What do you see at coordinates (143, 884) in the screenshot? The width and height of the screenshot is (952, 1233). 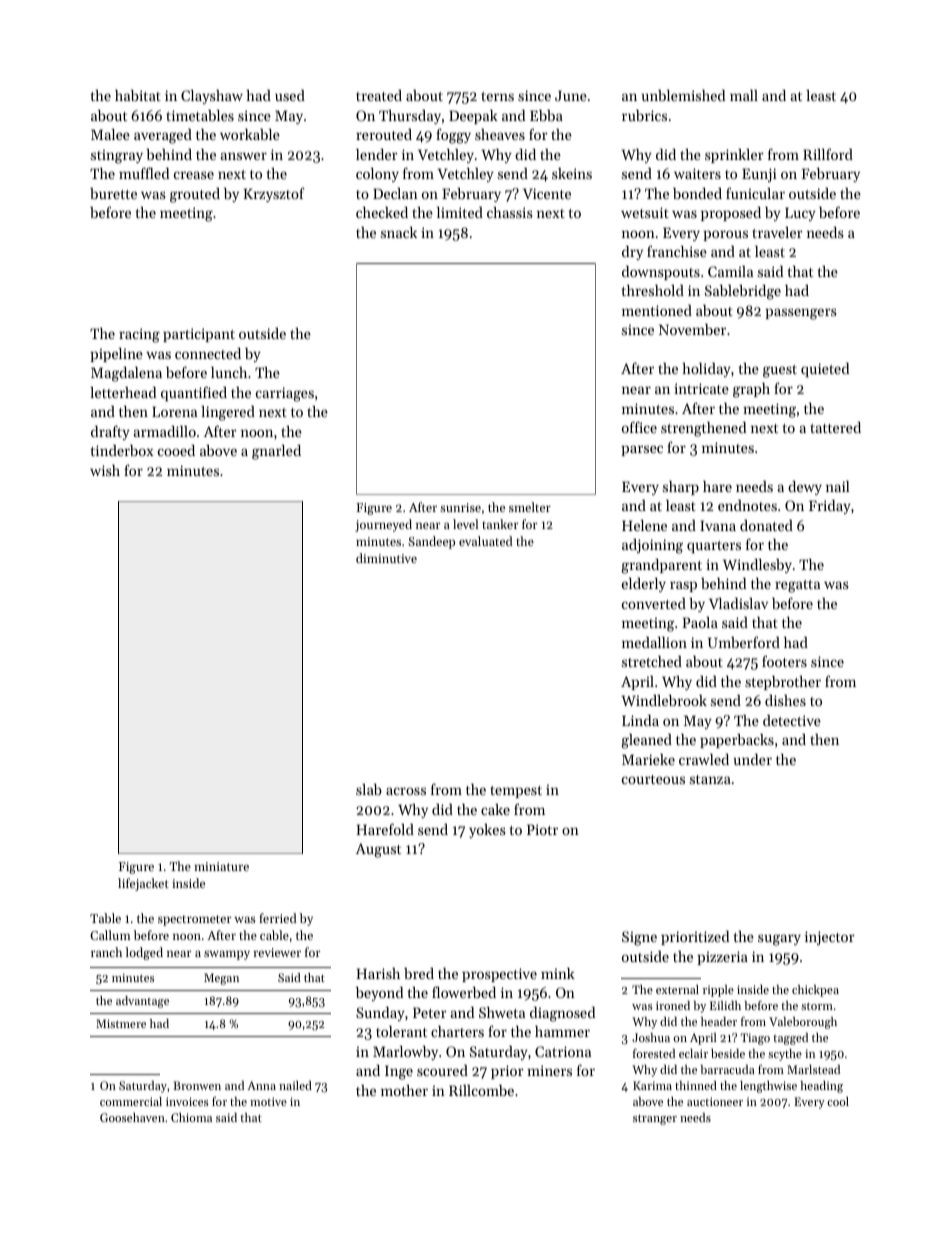 I see `lifejacket` at bounding box center [143, 884].
